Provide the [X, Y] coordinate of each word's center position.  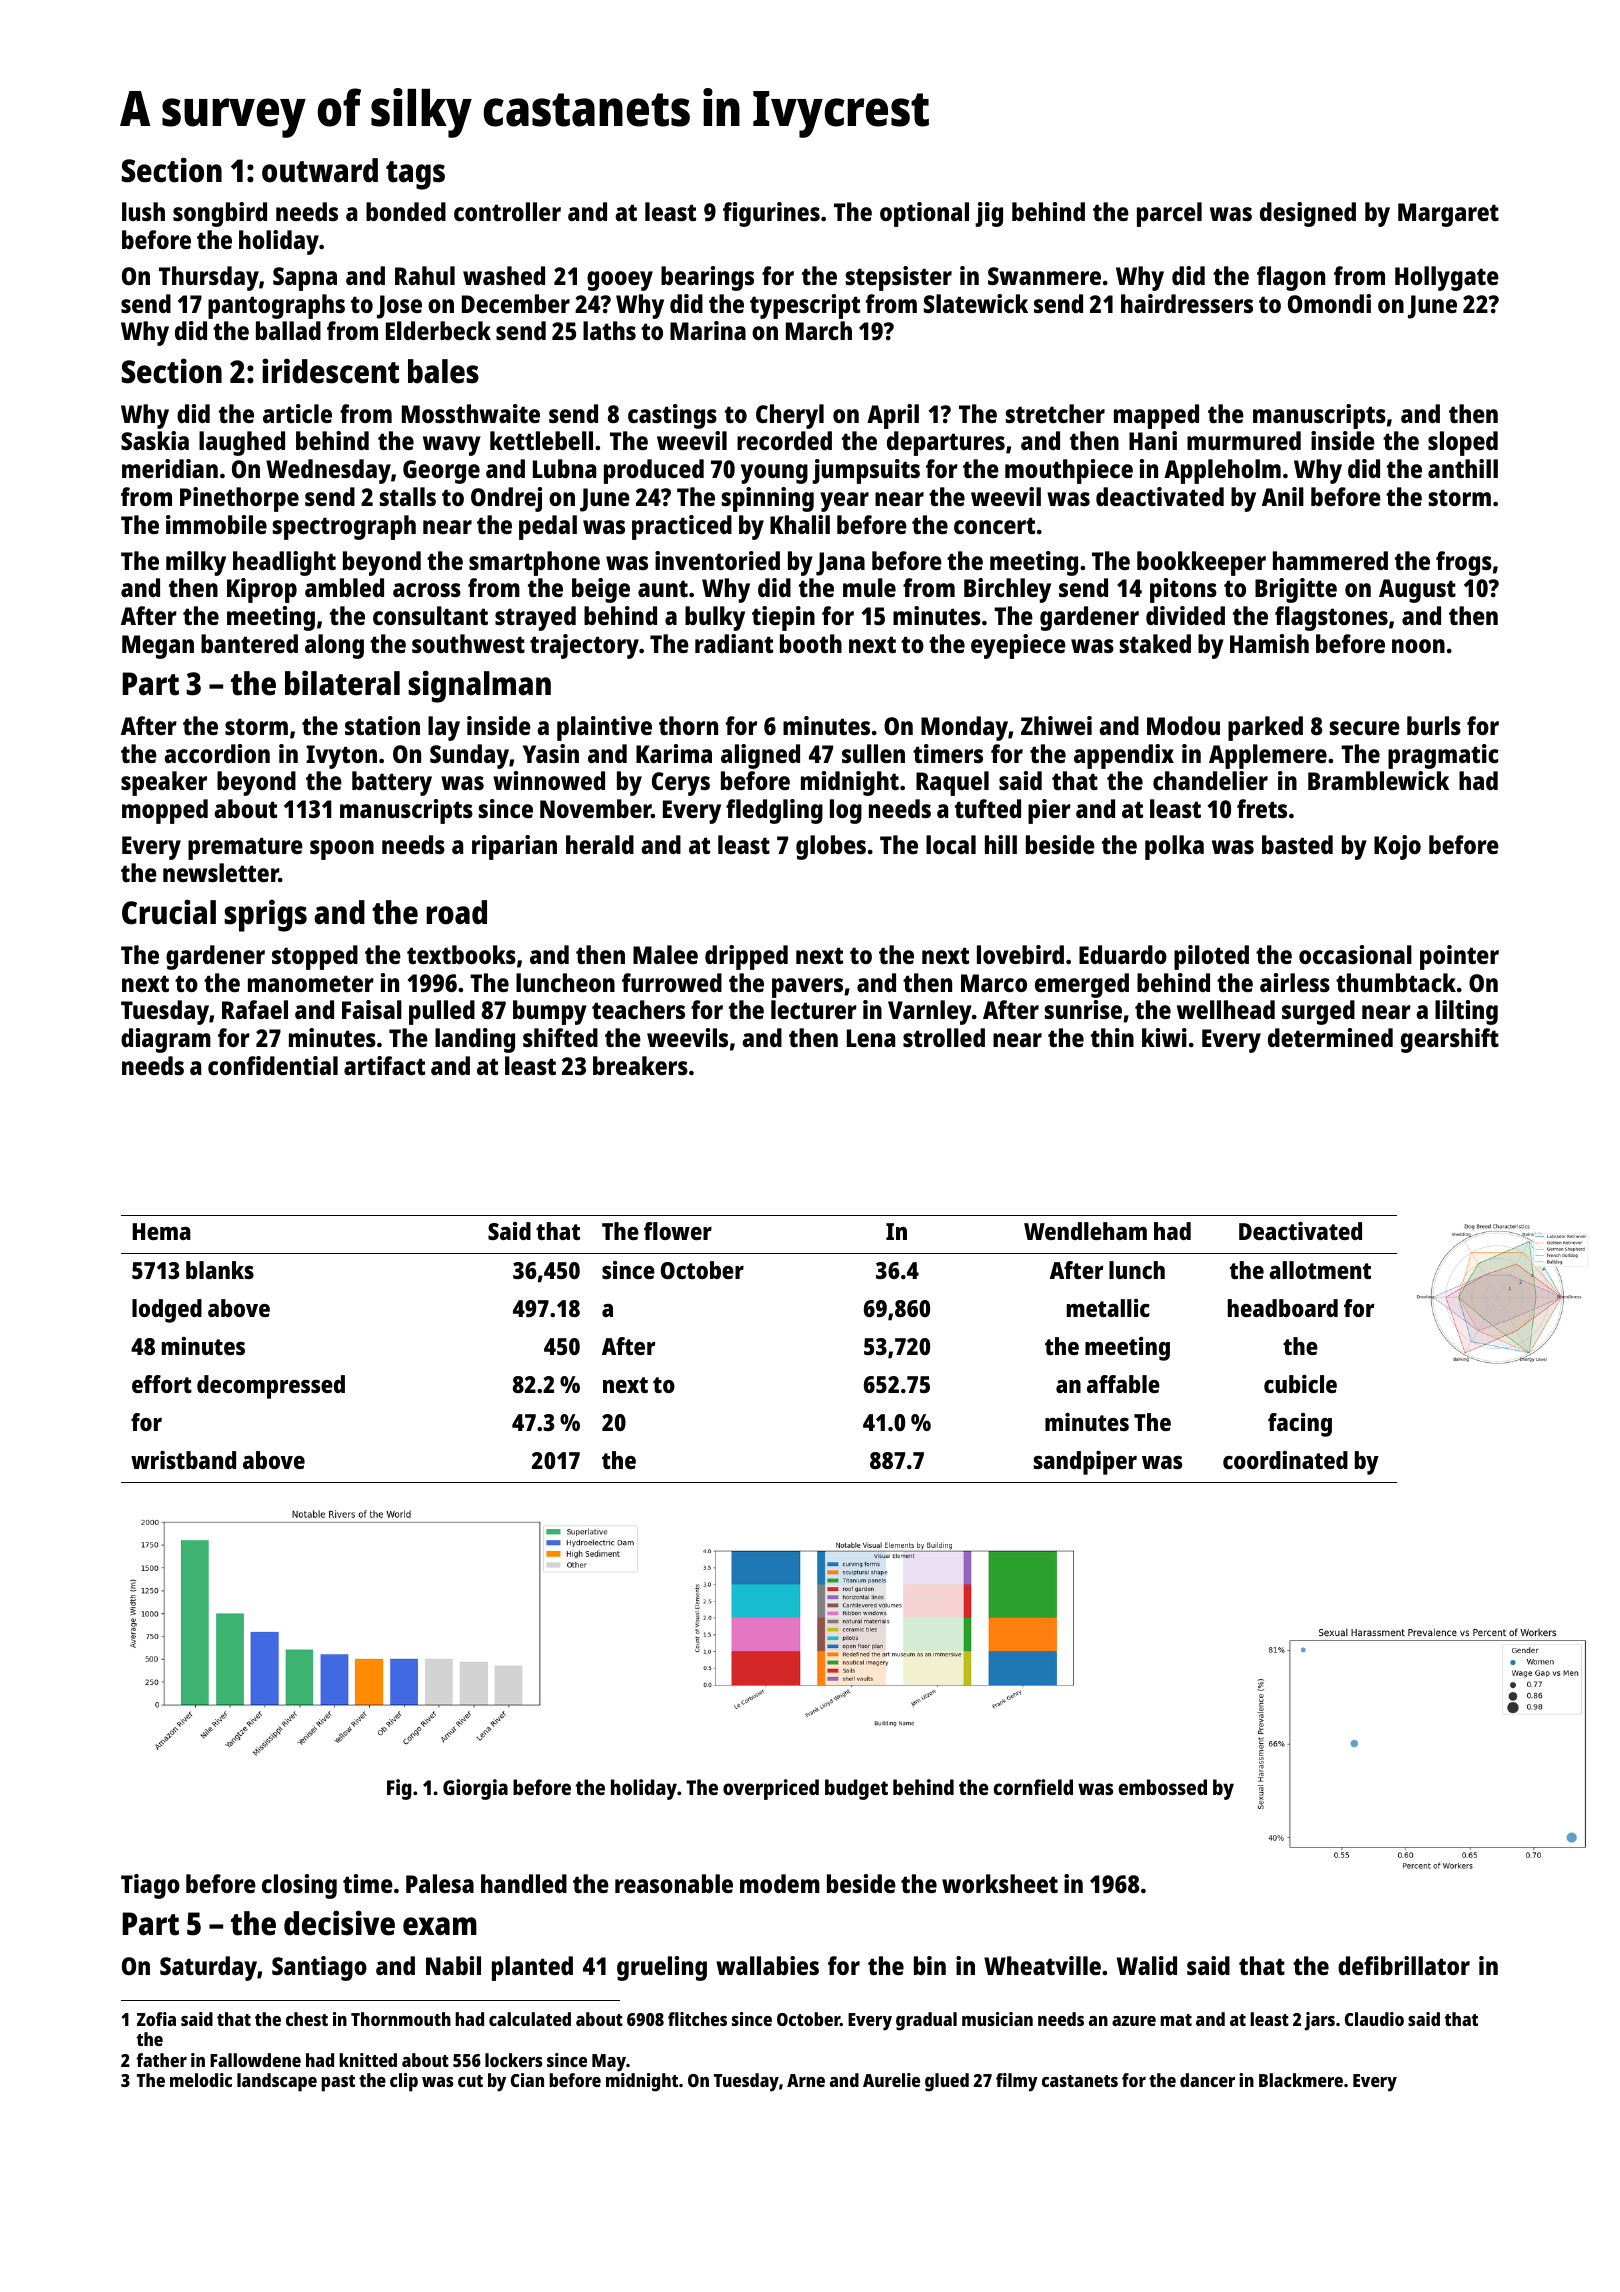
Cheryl [790, 416]
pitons [1183, 590]
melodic [201, 2080]
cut [470, 2081]
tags [415, 175]
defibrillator [1404, 1965]
